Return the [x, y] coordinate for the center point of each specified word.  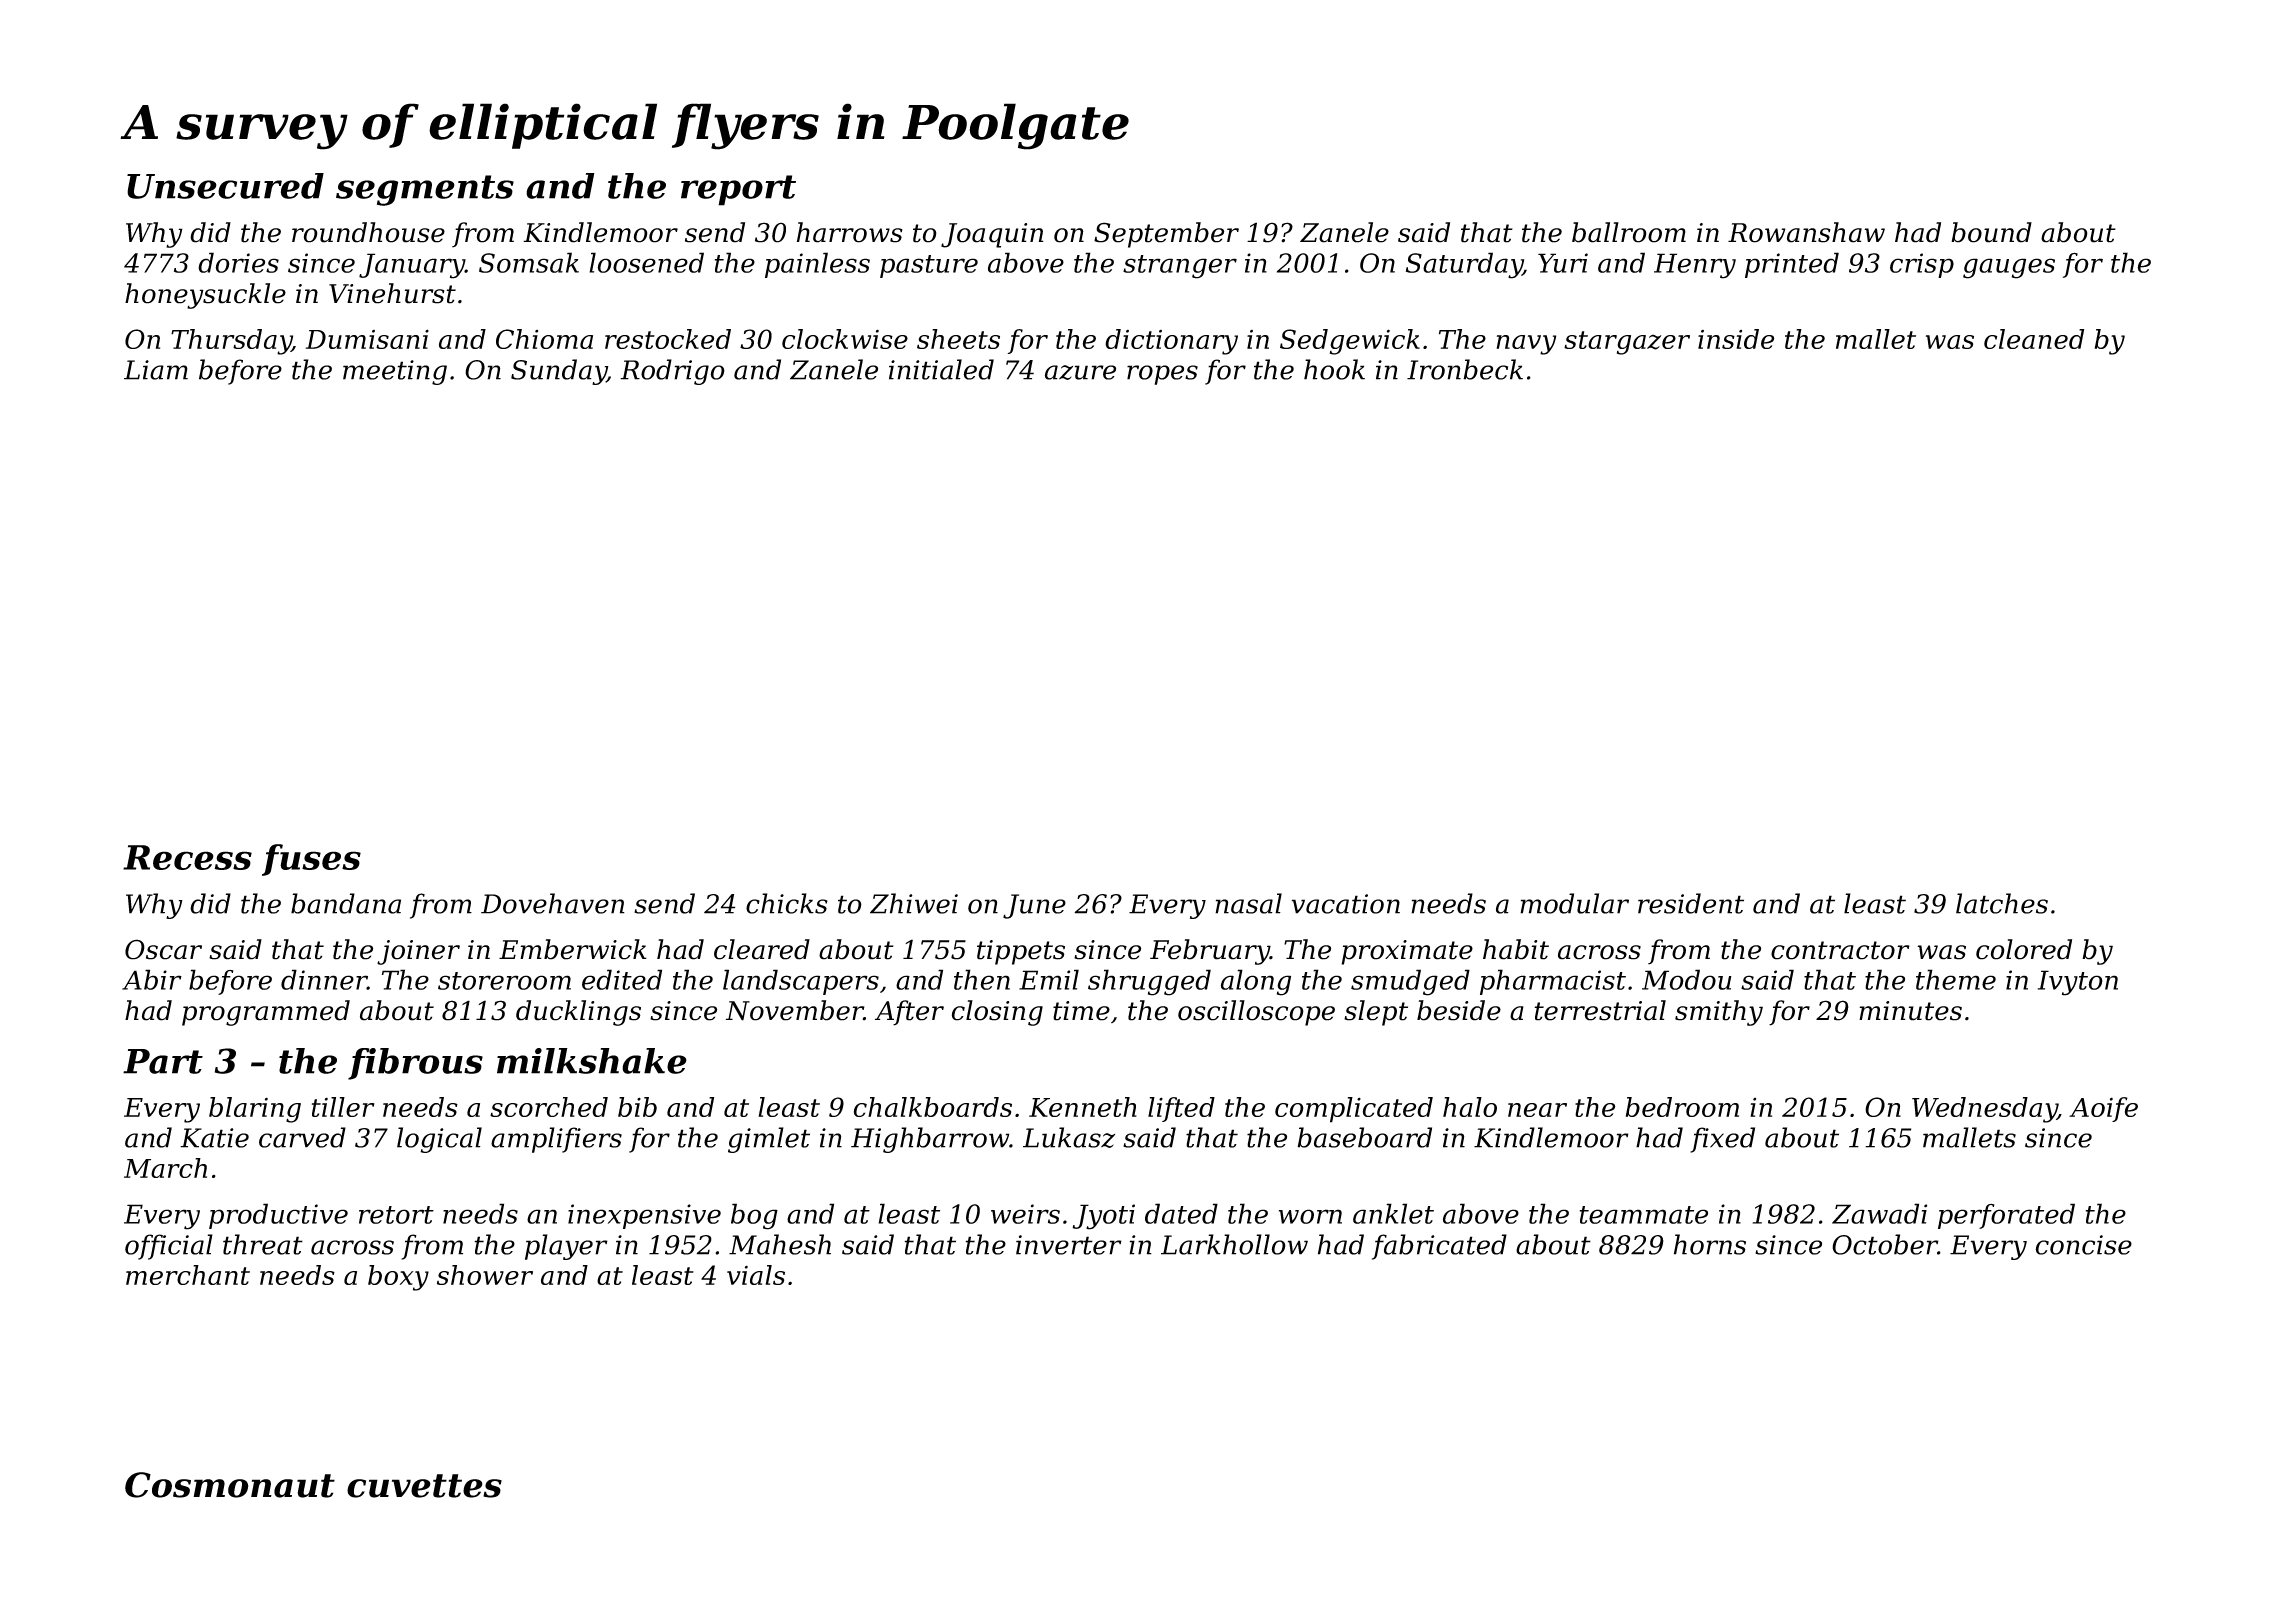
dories [238, 262]
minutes [1910, 1011]
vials [756, 1275]
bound [1991, 232]
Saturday [1464, 265]
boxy [398, 1278]
